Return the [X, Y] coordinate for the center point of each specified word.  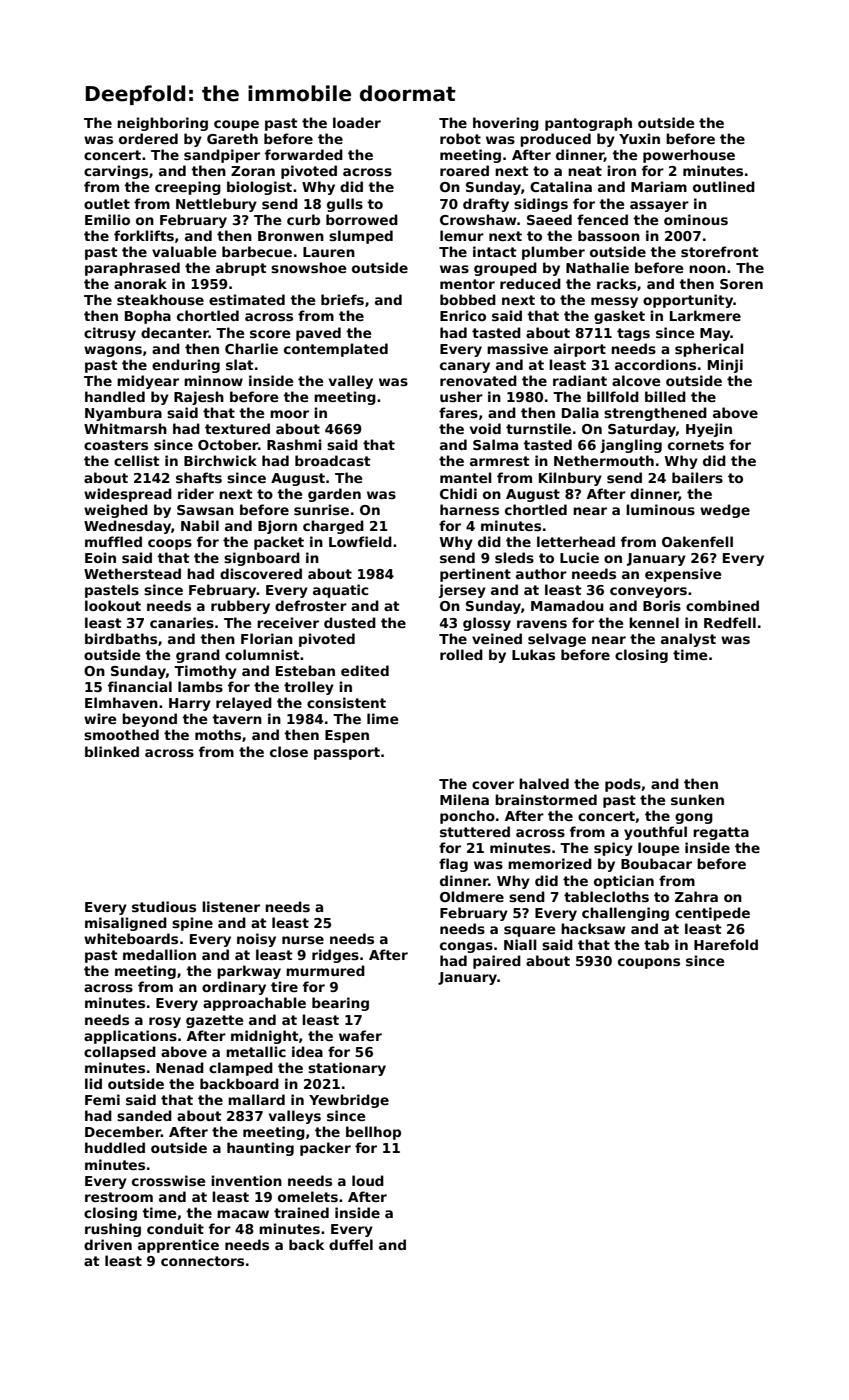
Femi [102, 1099]
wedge [725, 511]
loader [357, 122]
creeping [188, 188]
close [289, 751]
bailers [697, 477]
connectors [202, 1261]
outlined [724, 186]
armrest [500, 461]
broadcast [333, 460]
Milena [464, 799]
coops [170, 544]
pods [623, 785]
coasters [116, 445]
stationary [347, 1069]
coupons [649, 963]
